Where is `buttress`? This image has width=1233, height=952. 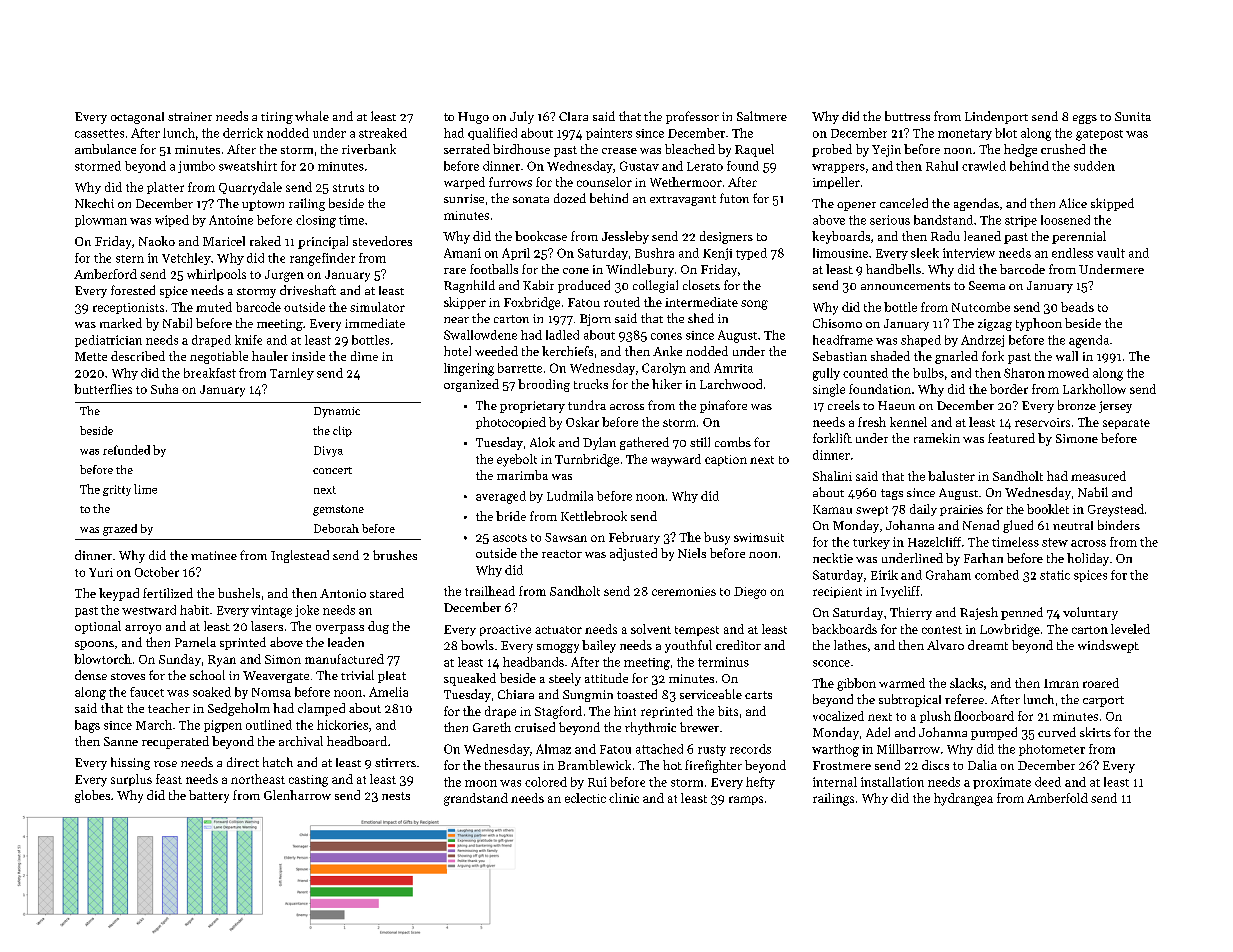 buttress is located at coordinates (907, 116).
